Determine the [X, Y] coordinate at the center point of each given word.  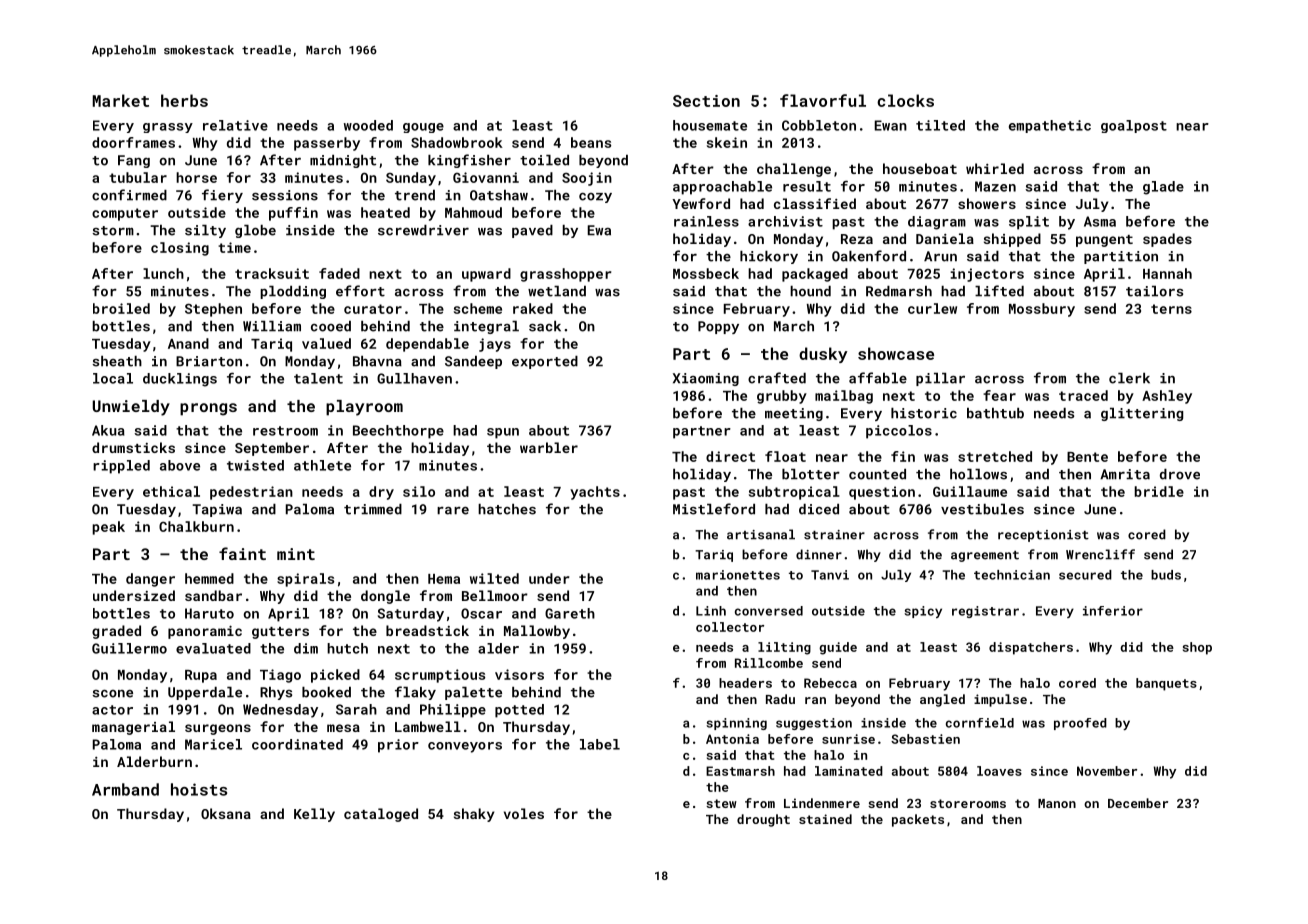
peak [108, 528]
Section [706, 101]
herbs [184, 100]
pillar [940, 379]
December [1138, 803]
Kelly [314, 815]
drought [763, 820]
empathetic [1050, 126]
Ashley [1167, 397]
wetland [557, 291]
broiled [121, 308]
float [785, 456]
